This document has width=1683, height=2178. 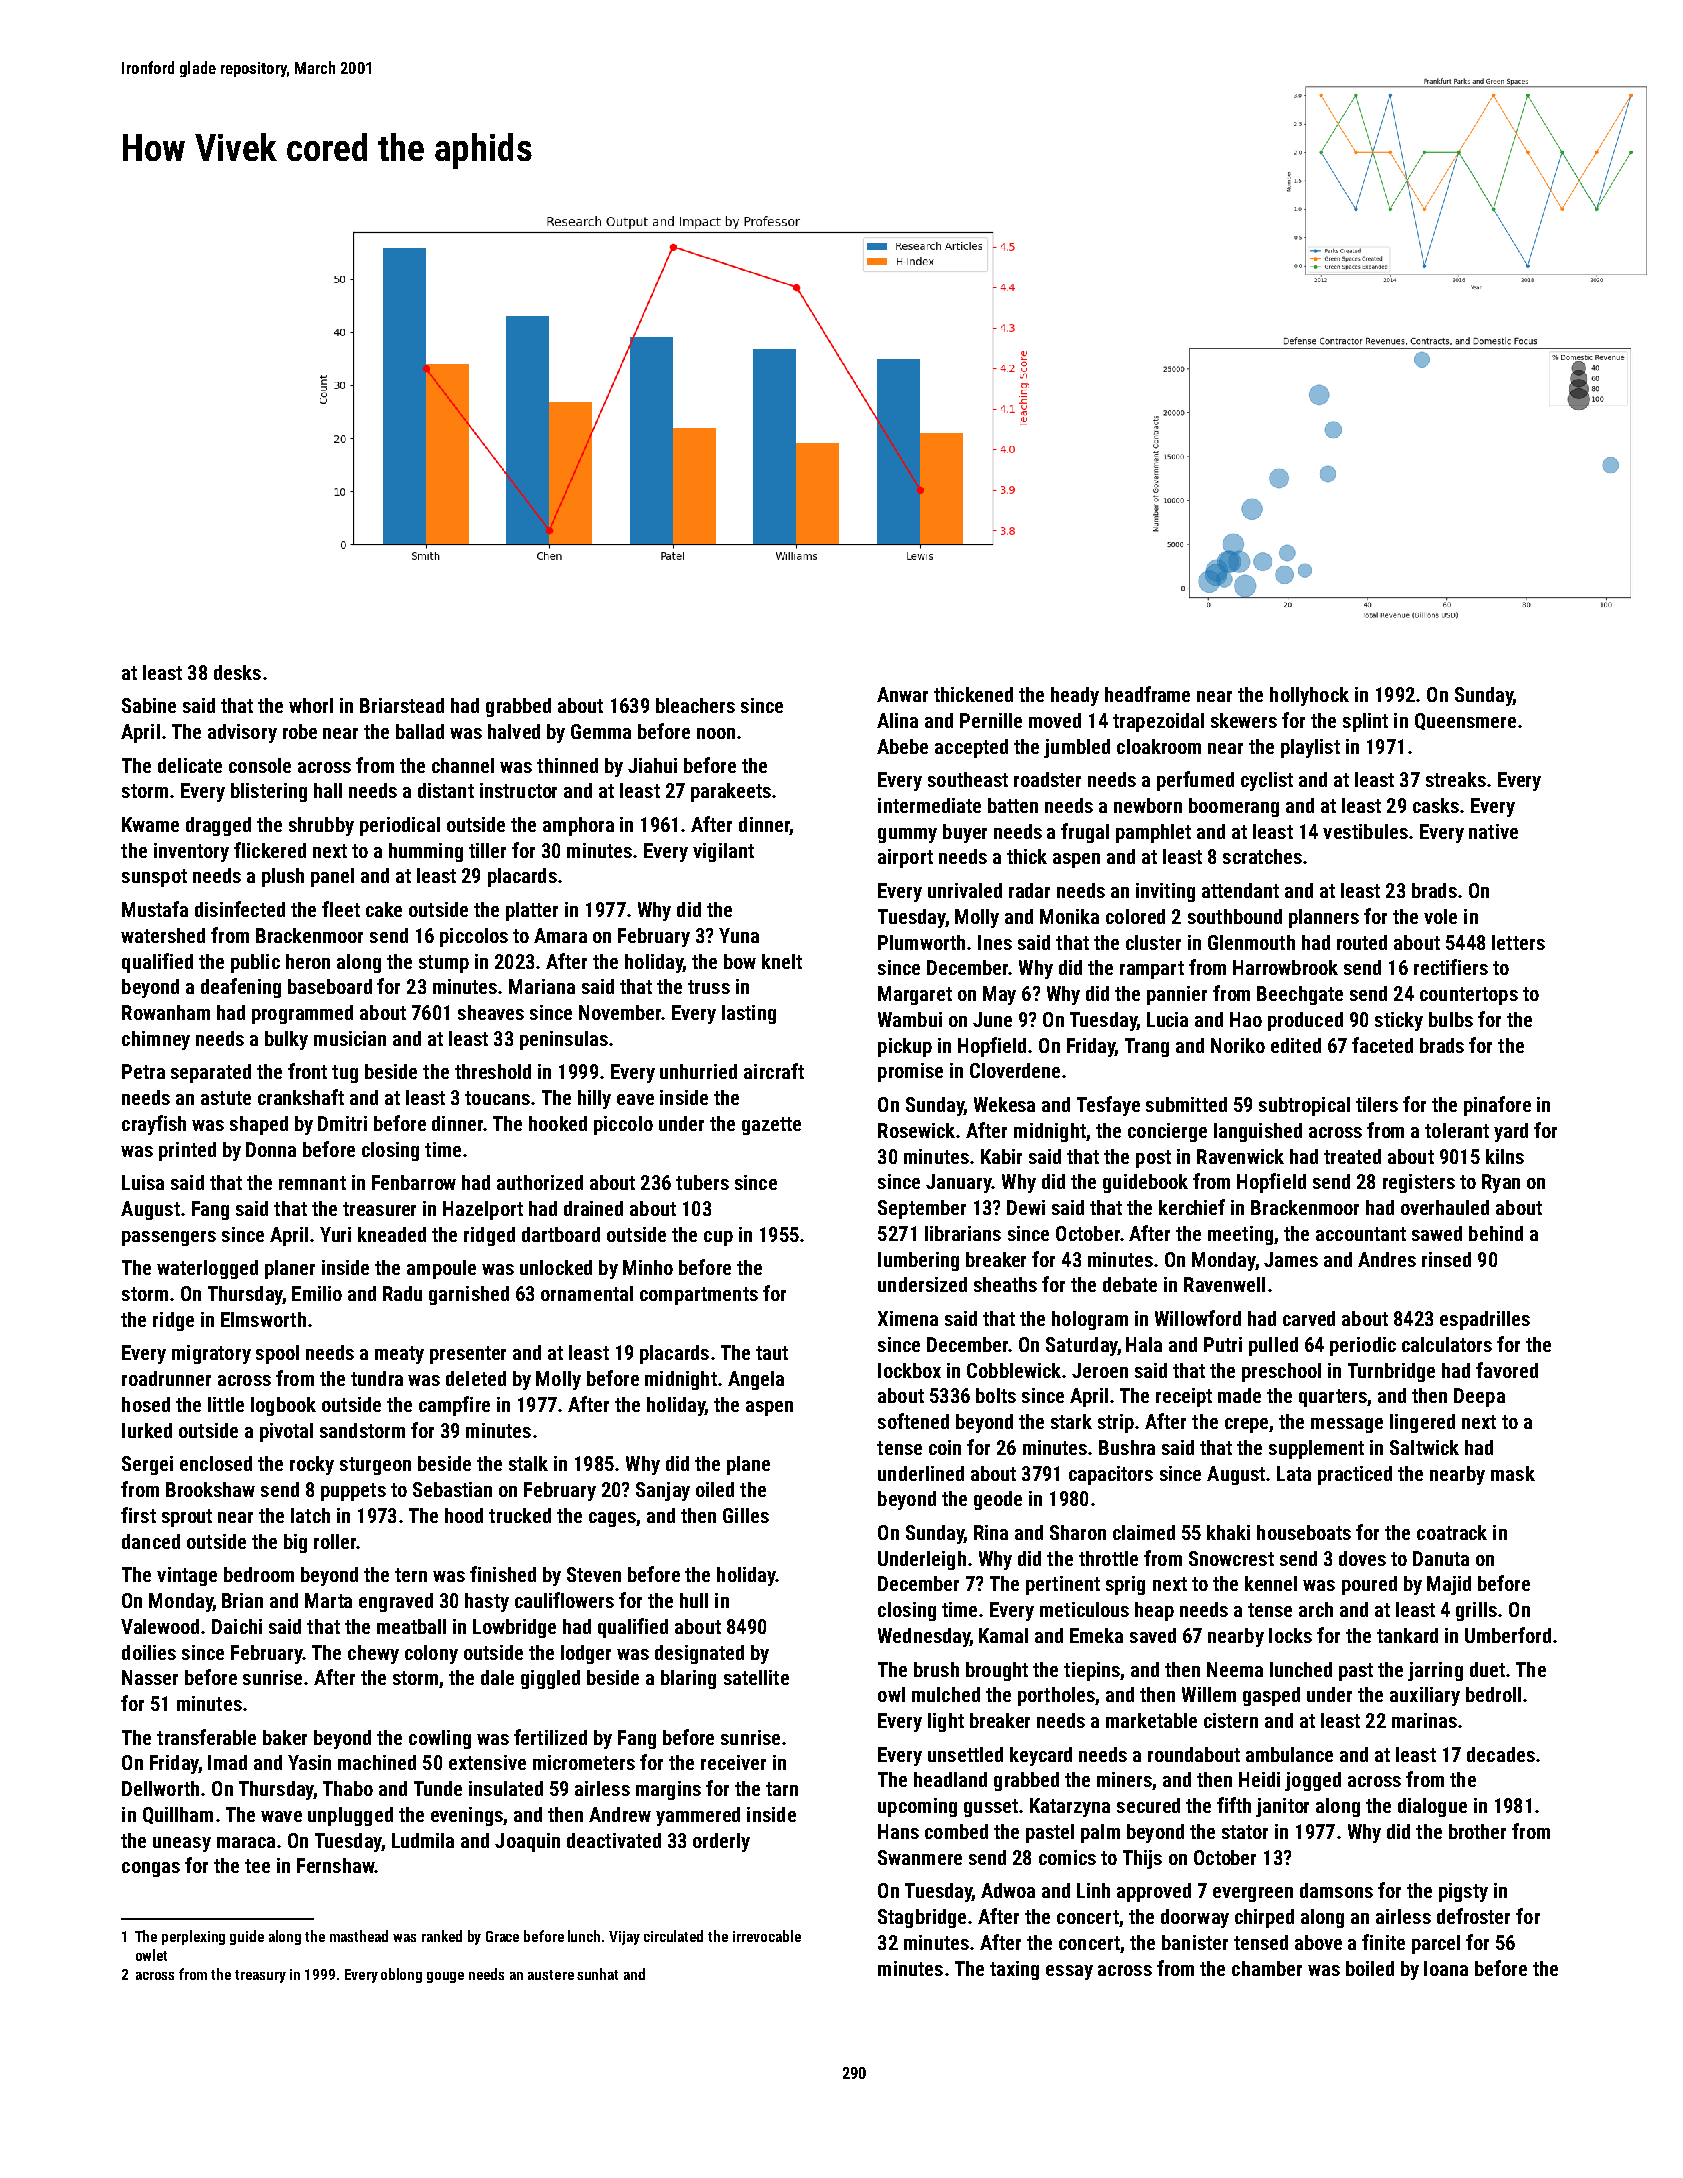 What do you see at coordinates (965, 890) in the document?
I see `unrivaled` at bounding box center [965, 890].
